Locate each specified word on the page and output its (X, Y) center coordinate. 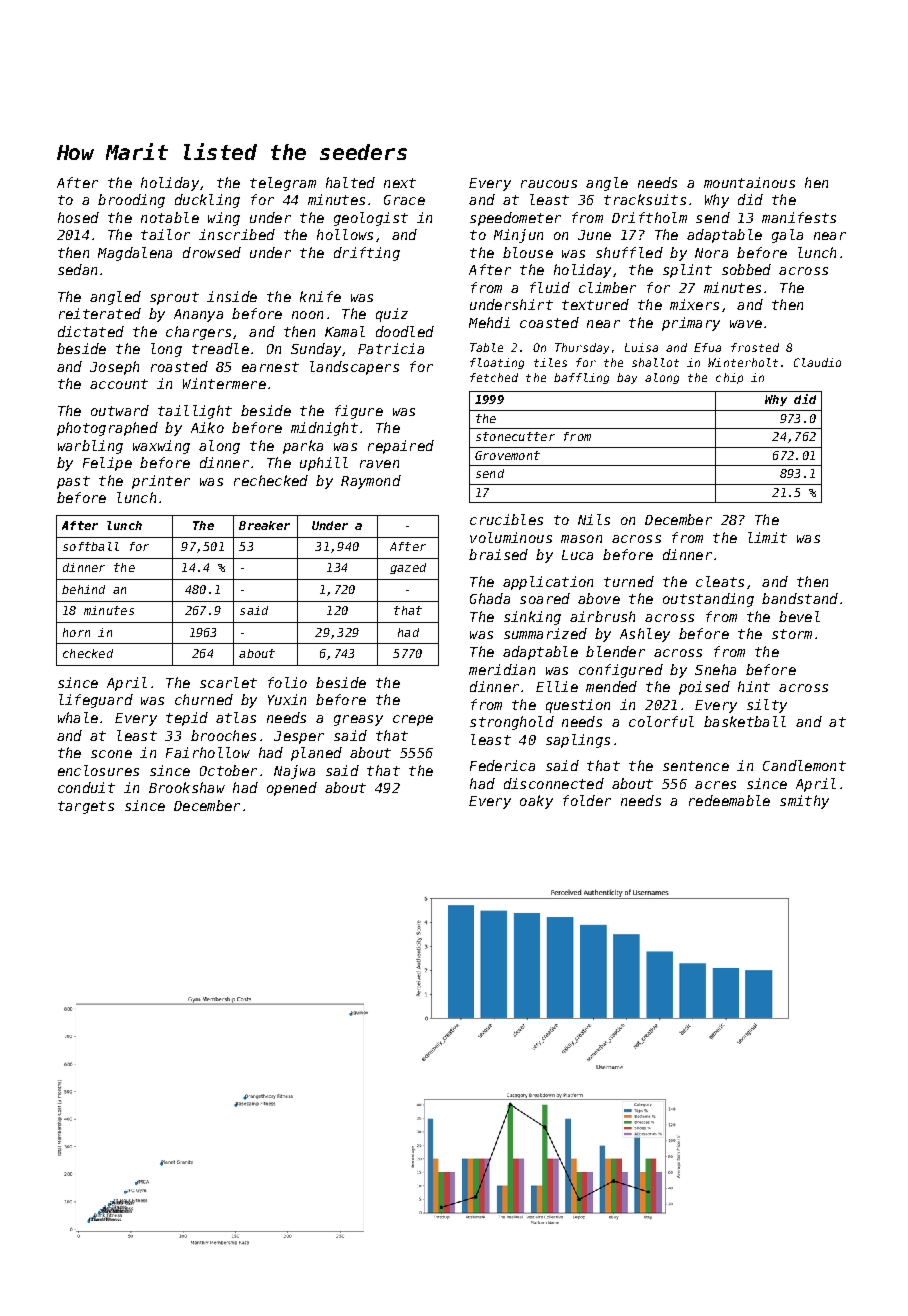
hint (754, 686)
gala (787, 236)
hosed (78, 217)
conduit (86, 787)
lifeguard (96, 701)
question (578, 706)
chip (729, 378)
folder (587, 800)
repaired (401, 447)
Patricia (391, 348)
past (73, 482)
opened (292, 789)
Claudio (817, 362)
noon (307, 315)
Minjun (518, 236)
